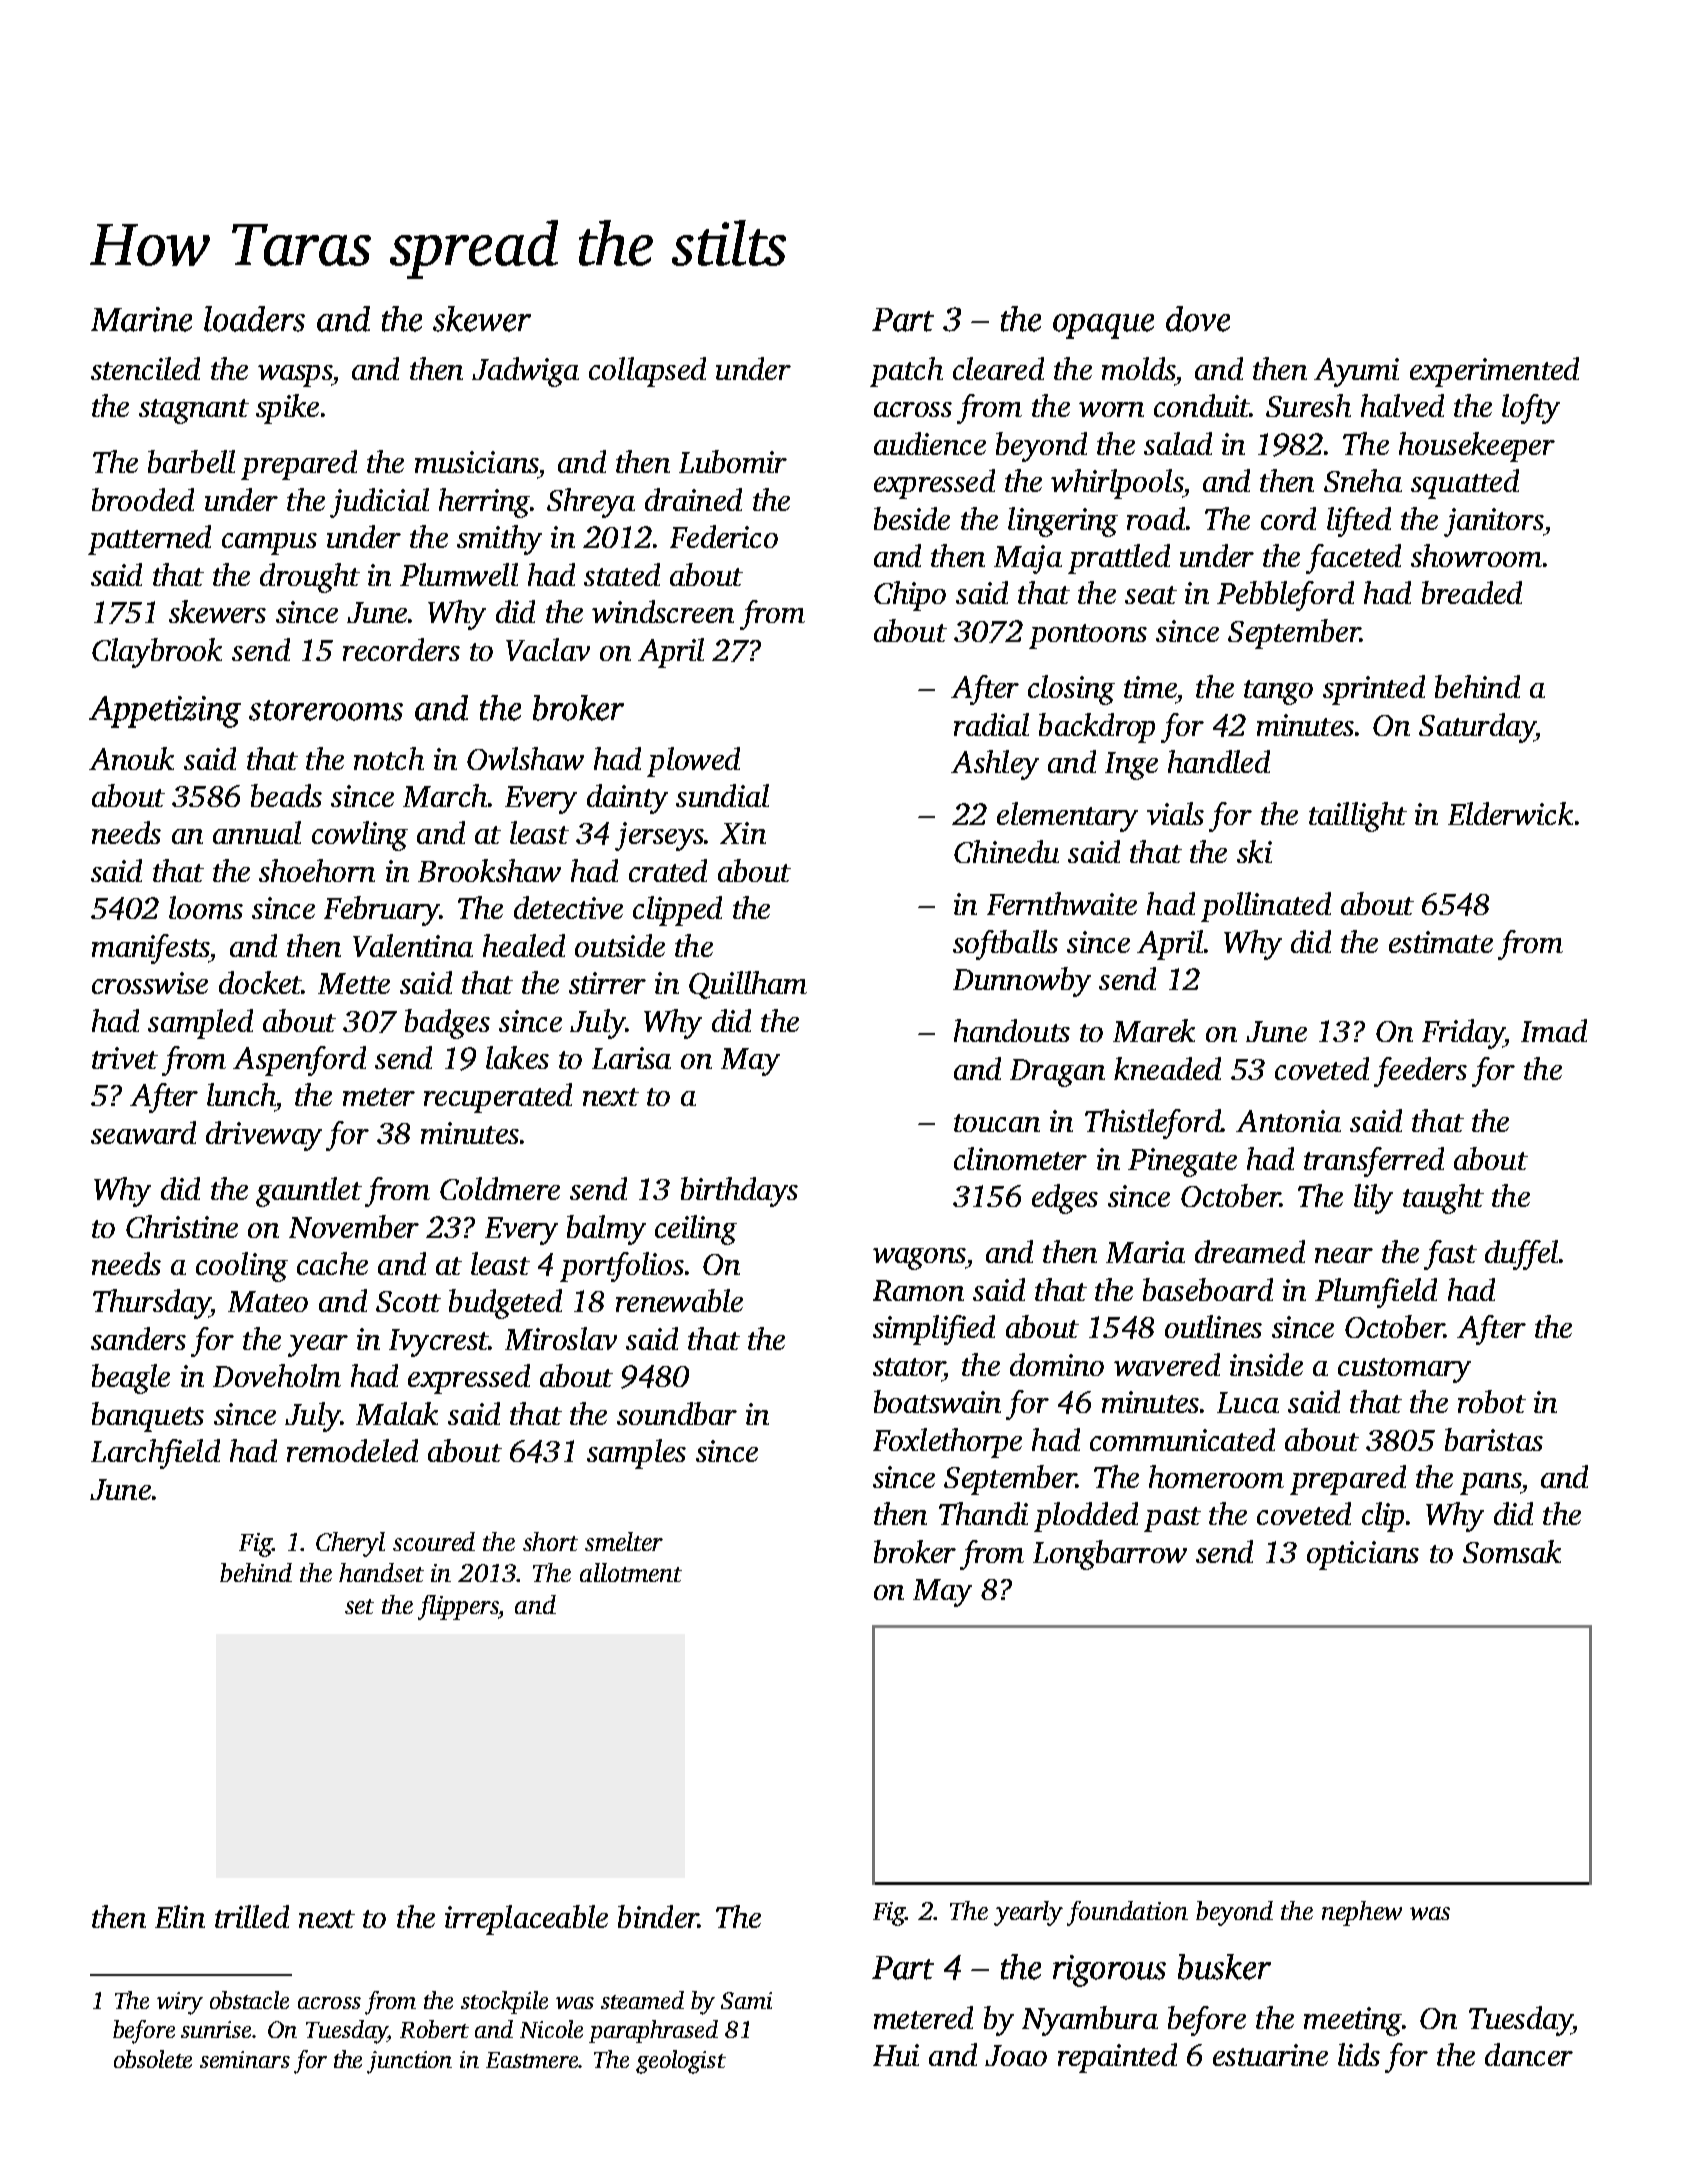 This screenshot has height=2178, width=1683. I want to click on dancer, so click(1529, 2054).
